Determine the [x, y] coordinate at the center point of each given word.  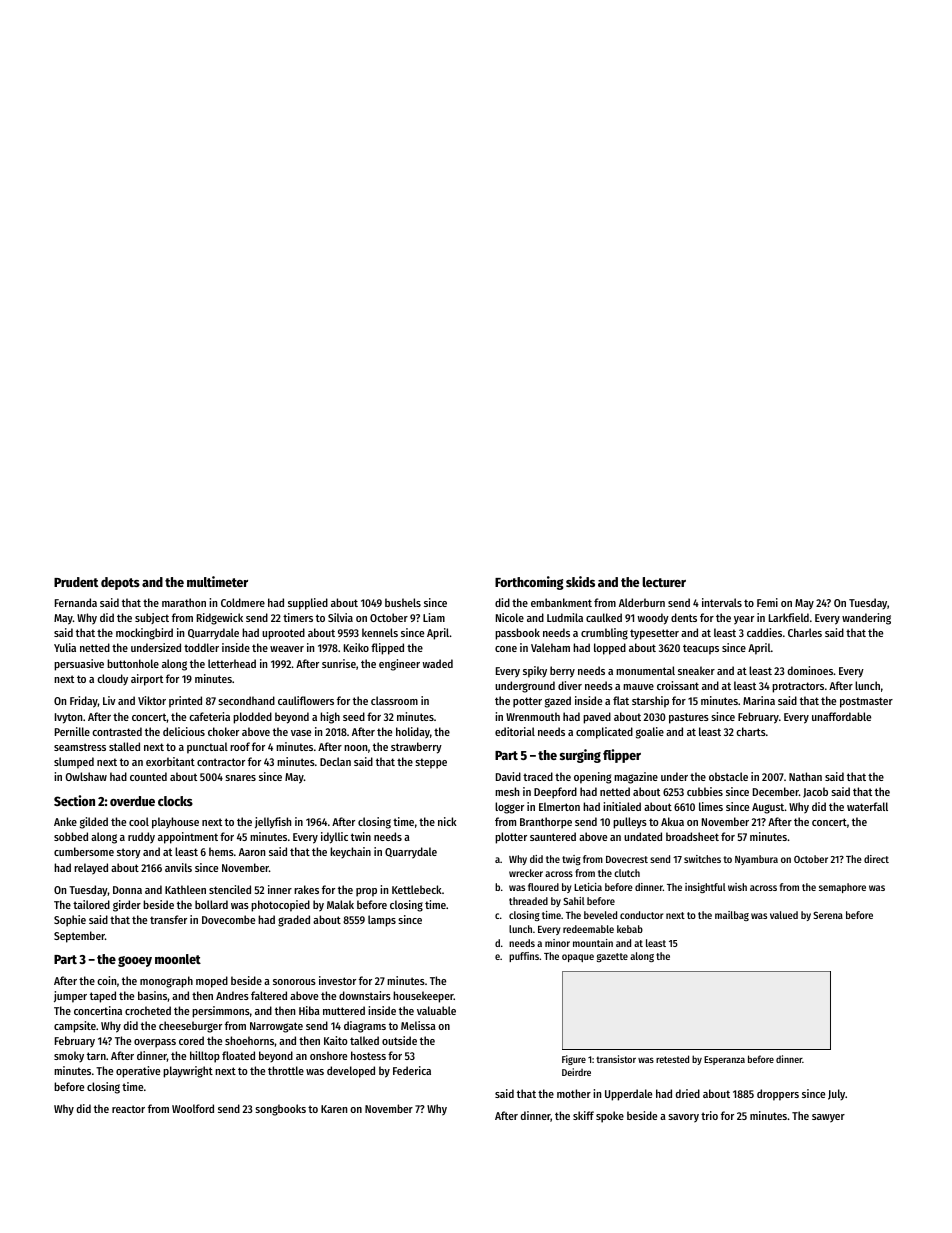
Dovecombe [228, 919]
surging [580, 756]
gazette [612, 957]
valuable [436, 1010]
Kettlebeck [417, 889]
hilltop [205, 1057]
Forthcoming [529, 583]
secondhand [246, 700]
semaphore [842, 888]
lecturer [664, 582]
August [768, 808]
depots [120, 583]
